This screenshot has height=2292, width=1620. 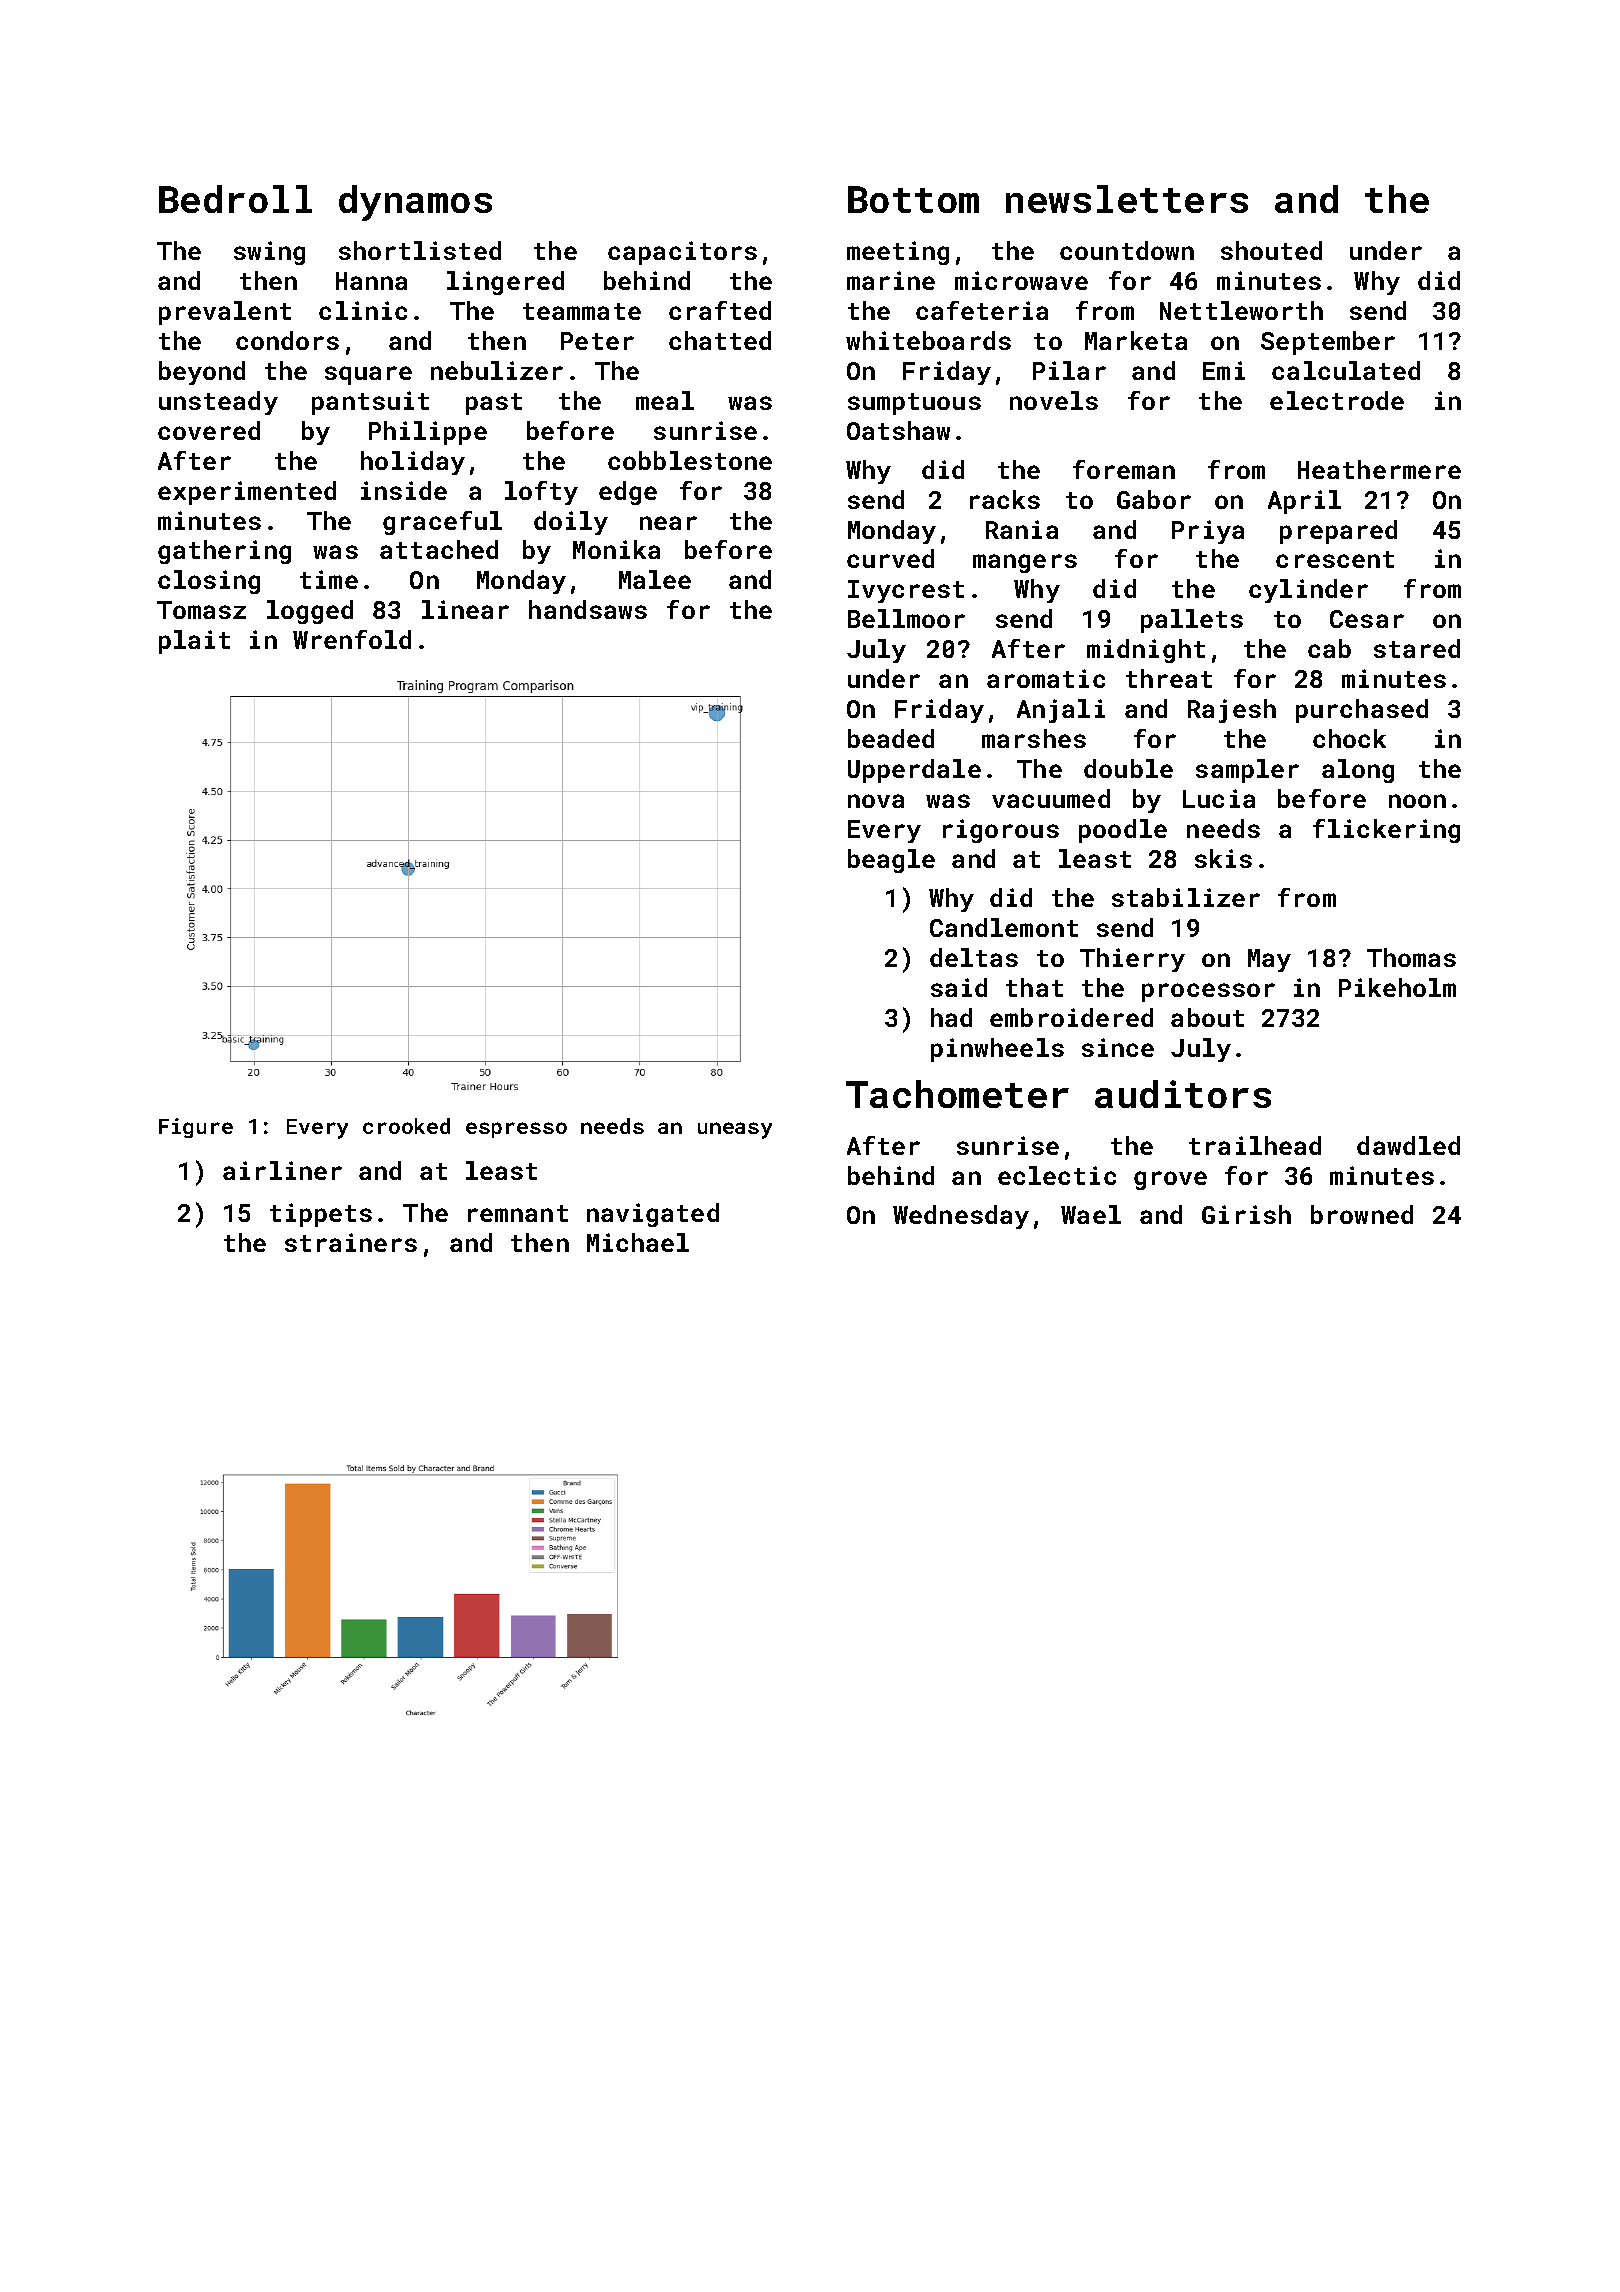 What do you see at coordinates (516, 1130) in the screenshot?
I see `espresso` at bounding box center [516, 1130].
